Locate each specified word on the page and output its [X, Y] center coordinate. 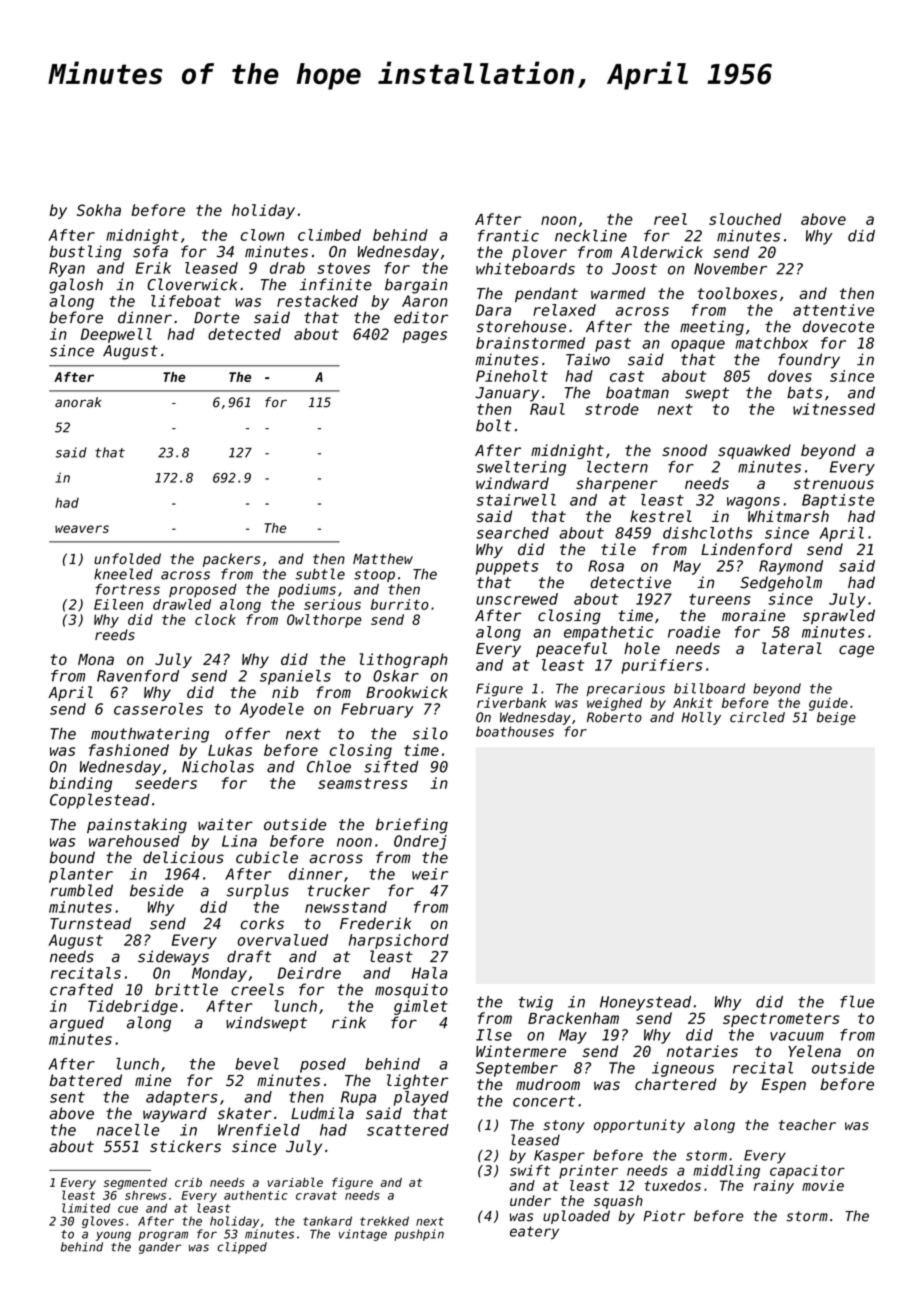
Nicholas [218, 766]
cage [856, 651]
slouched [745, 219]
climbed [329, 235]
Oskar [396, 676]
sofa [150, 251]
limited [86, 1208]
